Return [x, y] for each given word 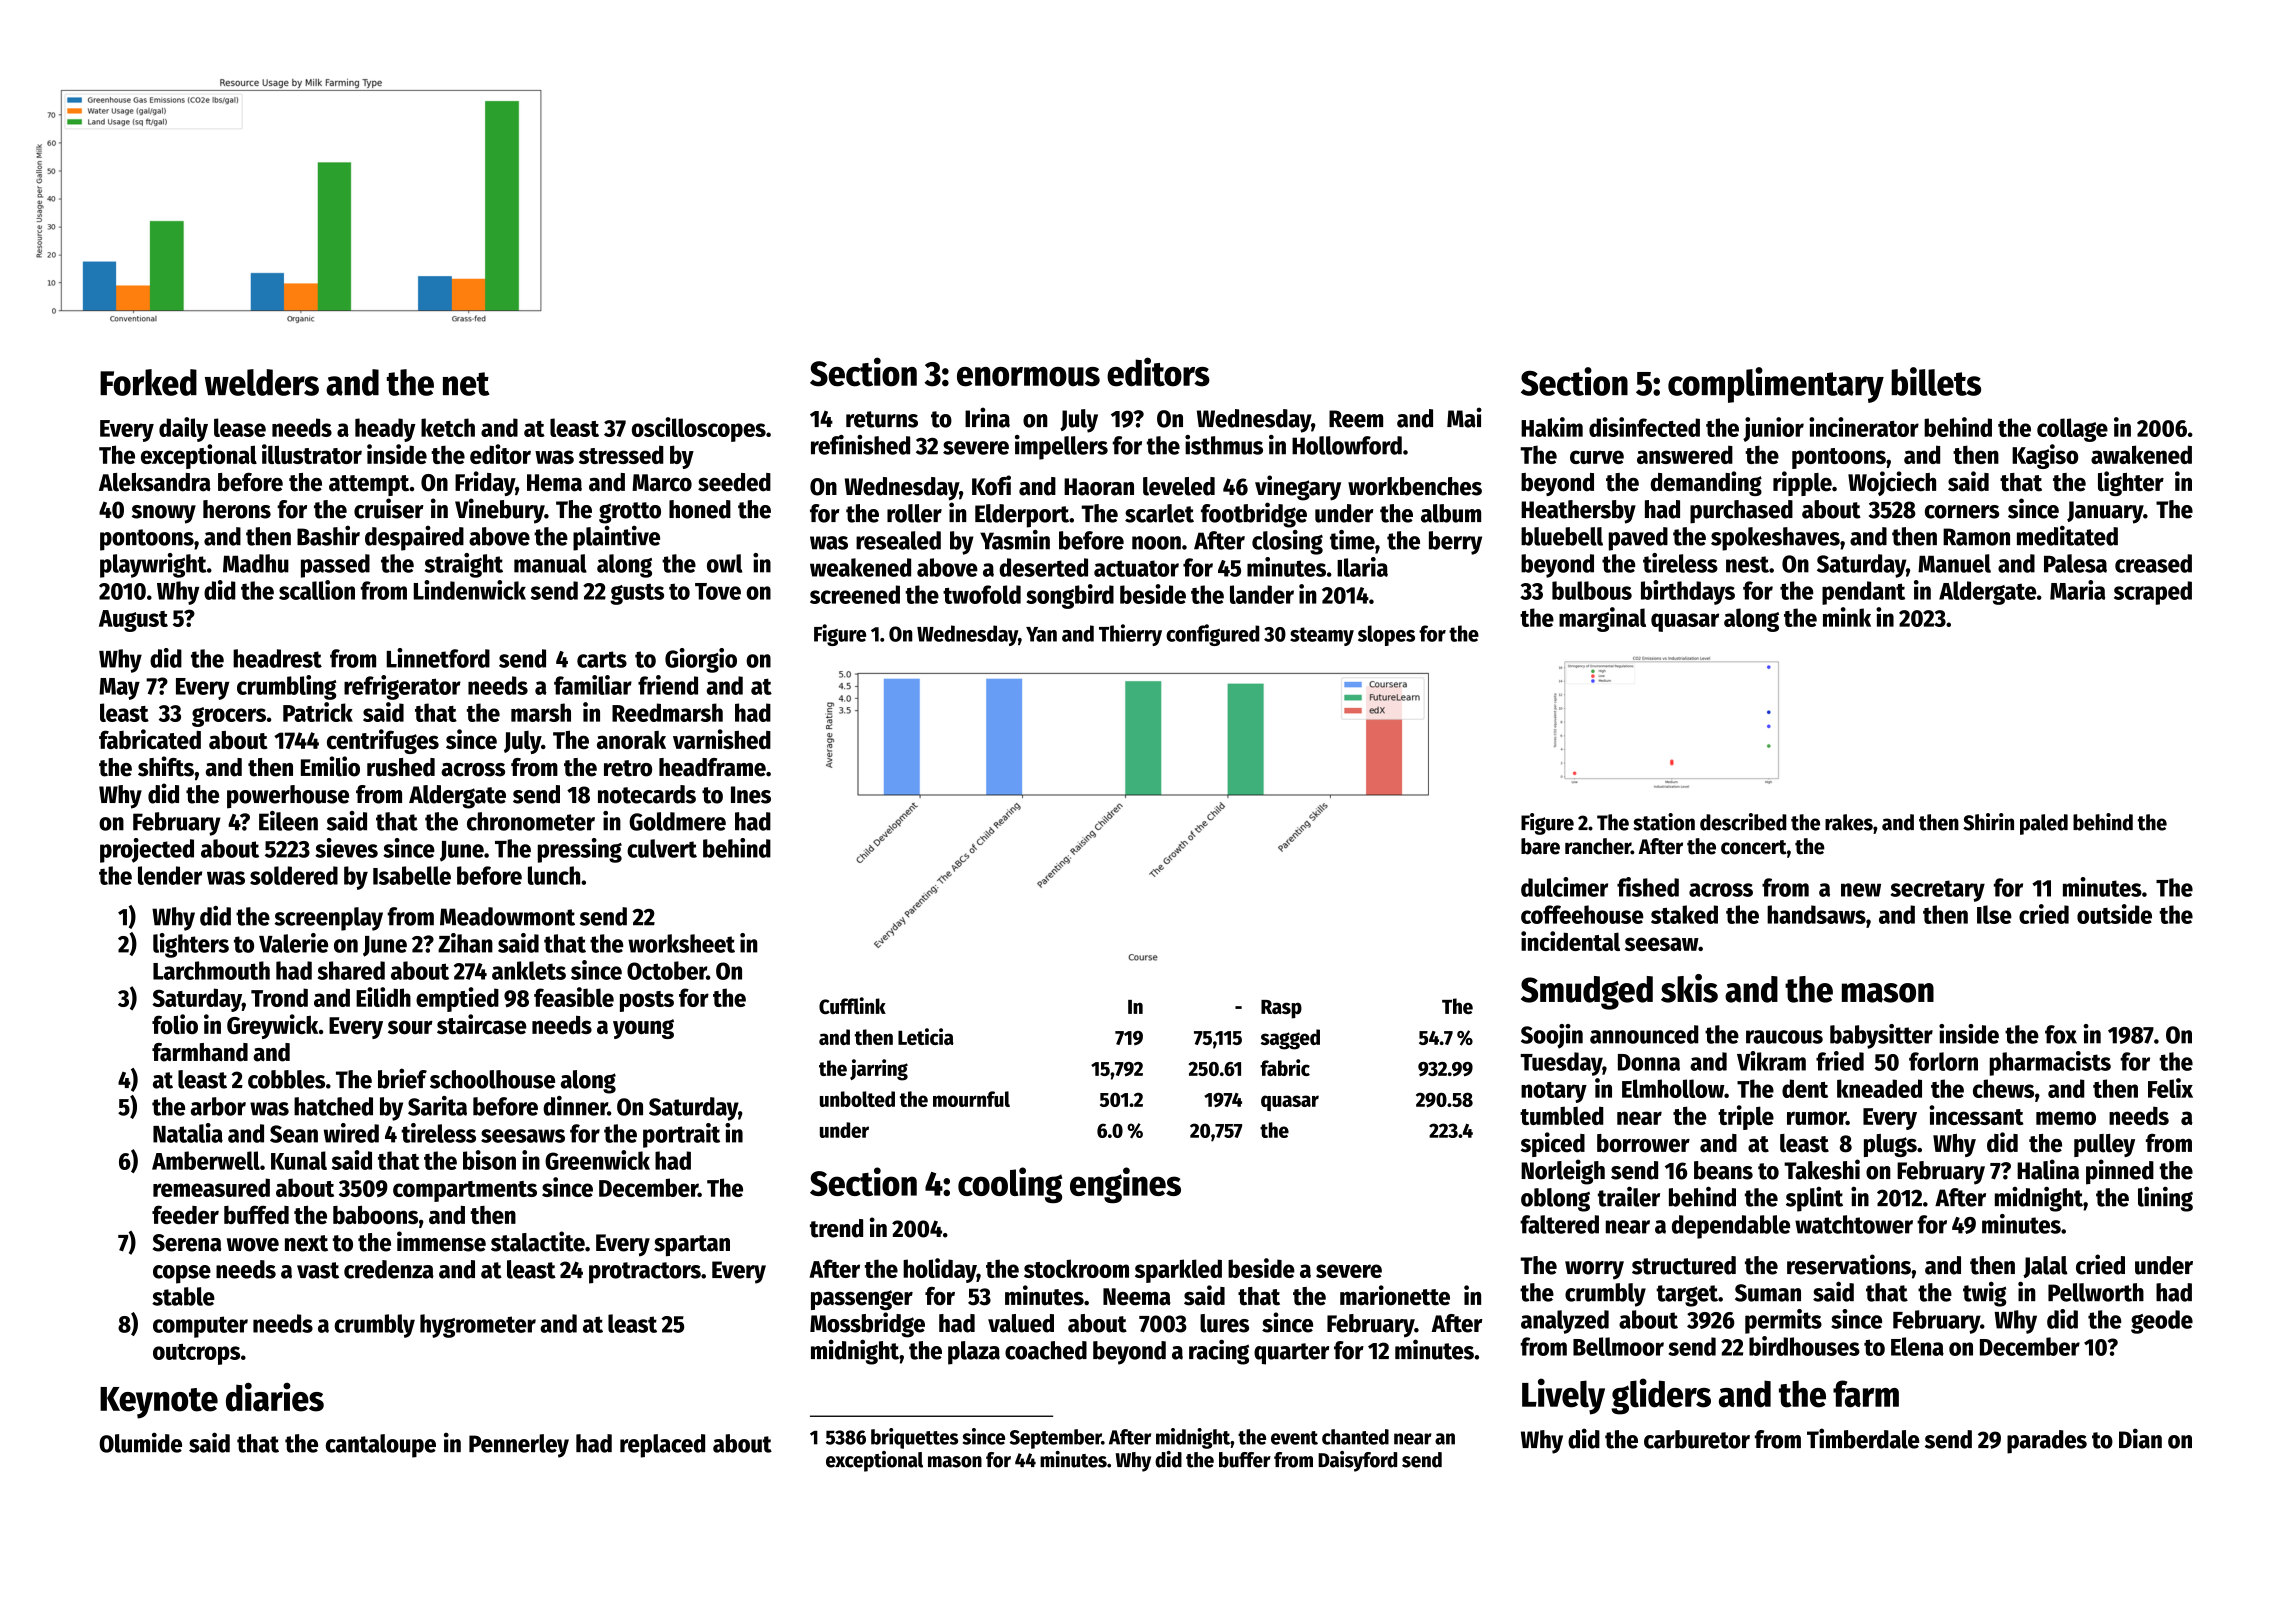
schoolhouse [492, 1079]
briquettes [914, 1438]
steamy [1322, 636]
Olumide [140, 1442]
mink [1847, 617]
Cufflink [852, 1005]
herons [237, 509]
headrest [277, 658]
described [1743, 822]
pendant [1863, 593]
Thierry [1130, 635]
